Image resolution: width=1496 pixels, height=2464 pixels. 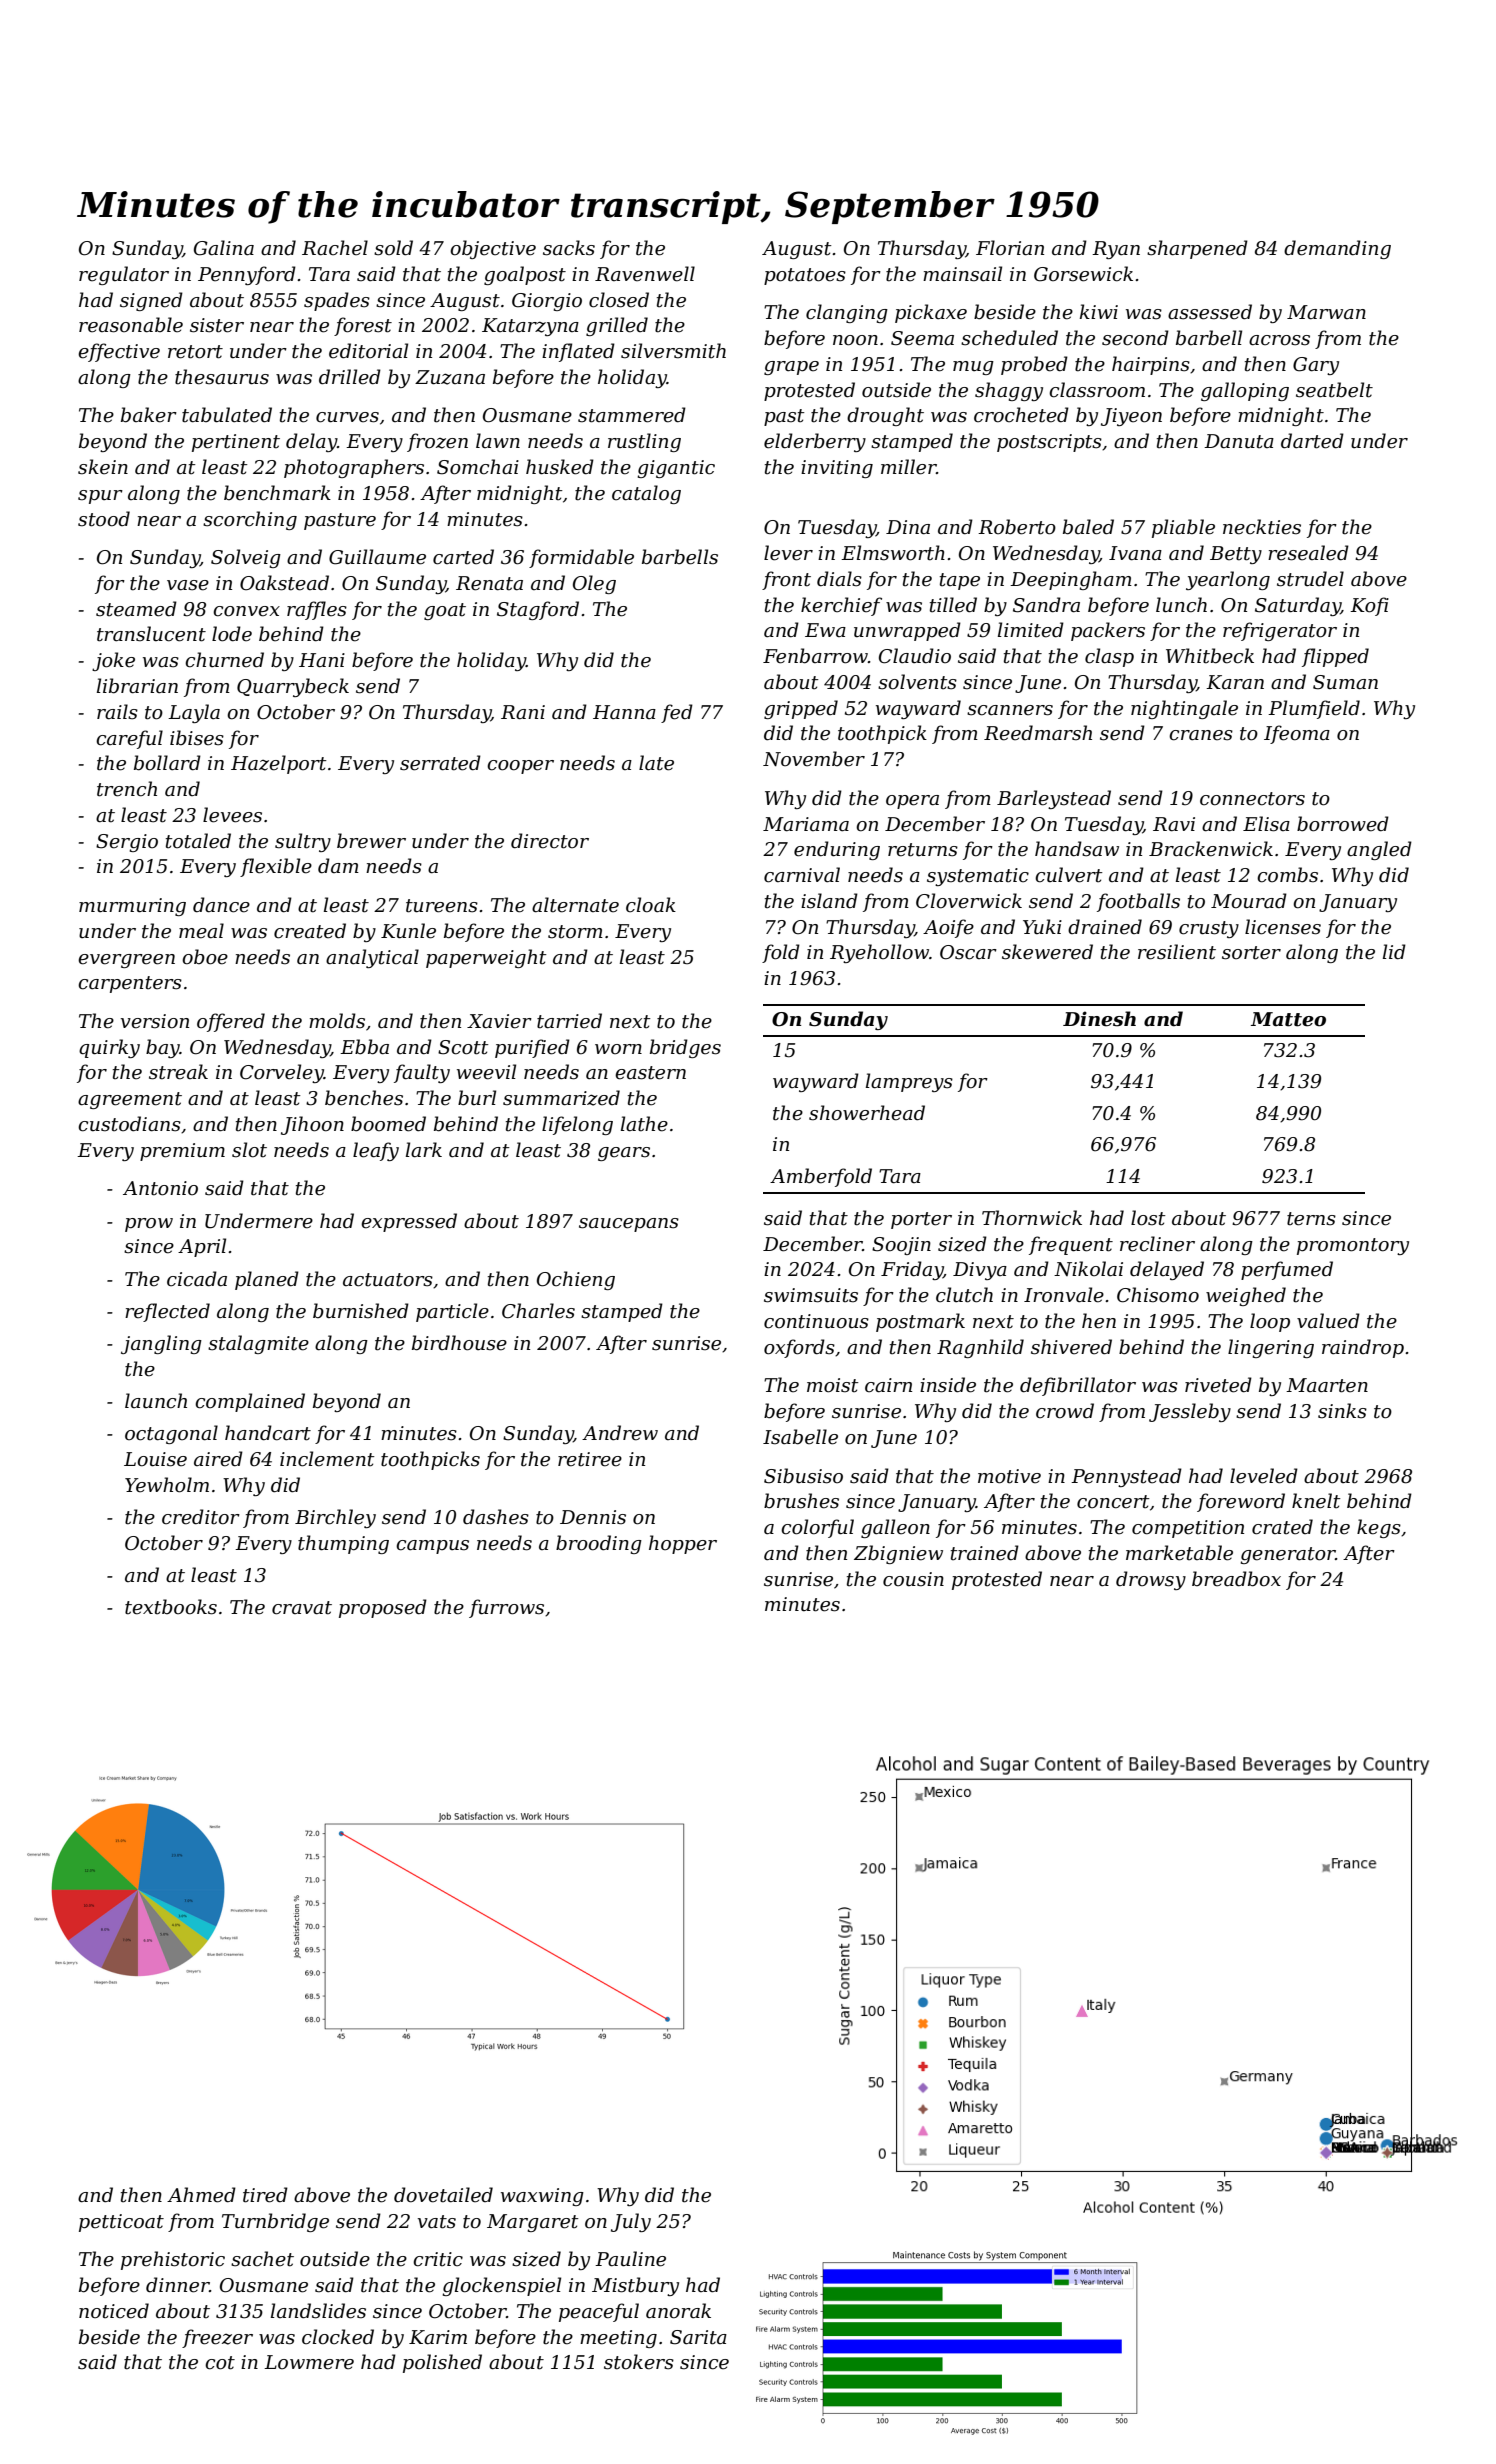 I want to click on trained, so click(x=985, y=1553).
